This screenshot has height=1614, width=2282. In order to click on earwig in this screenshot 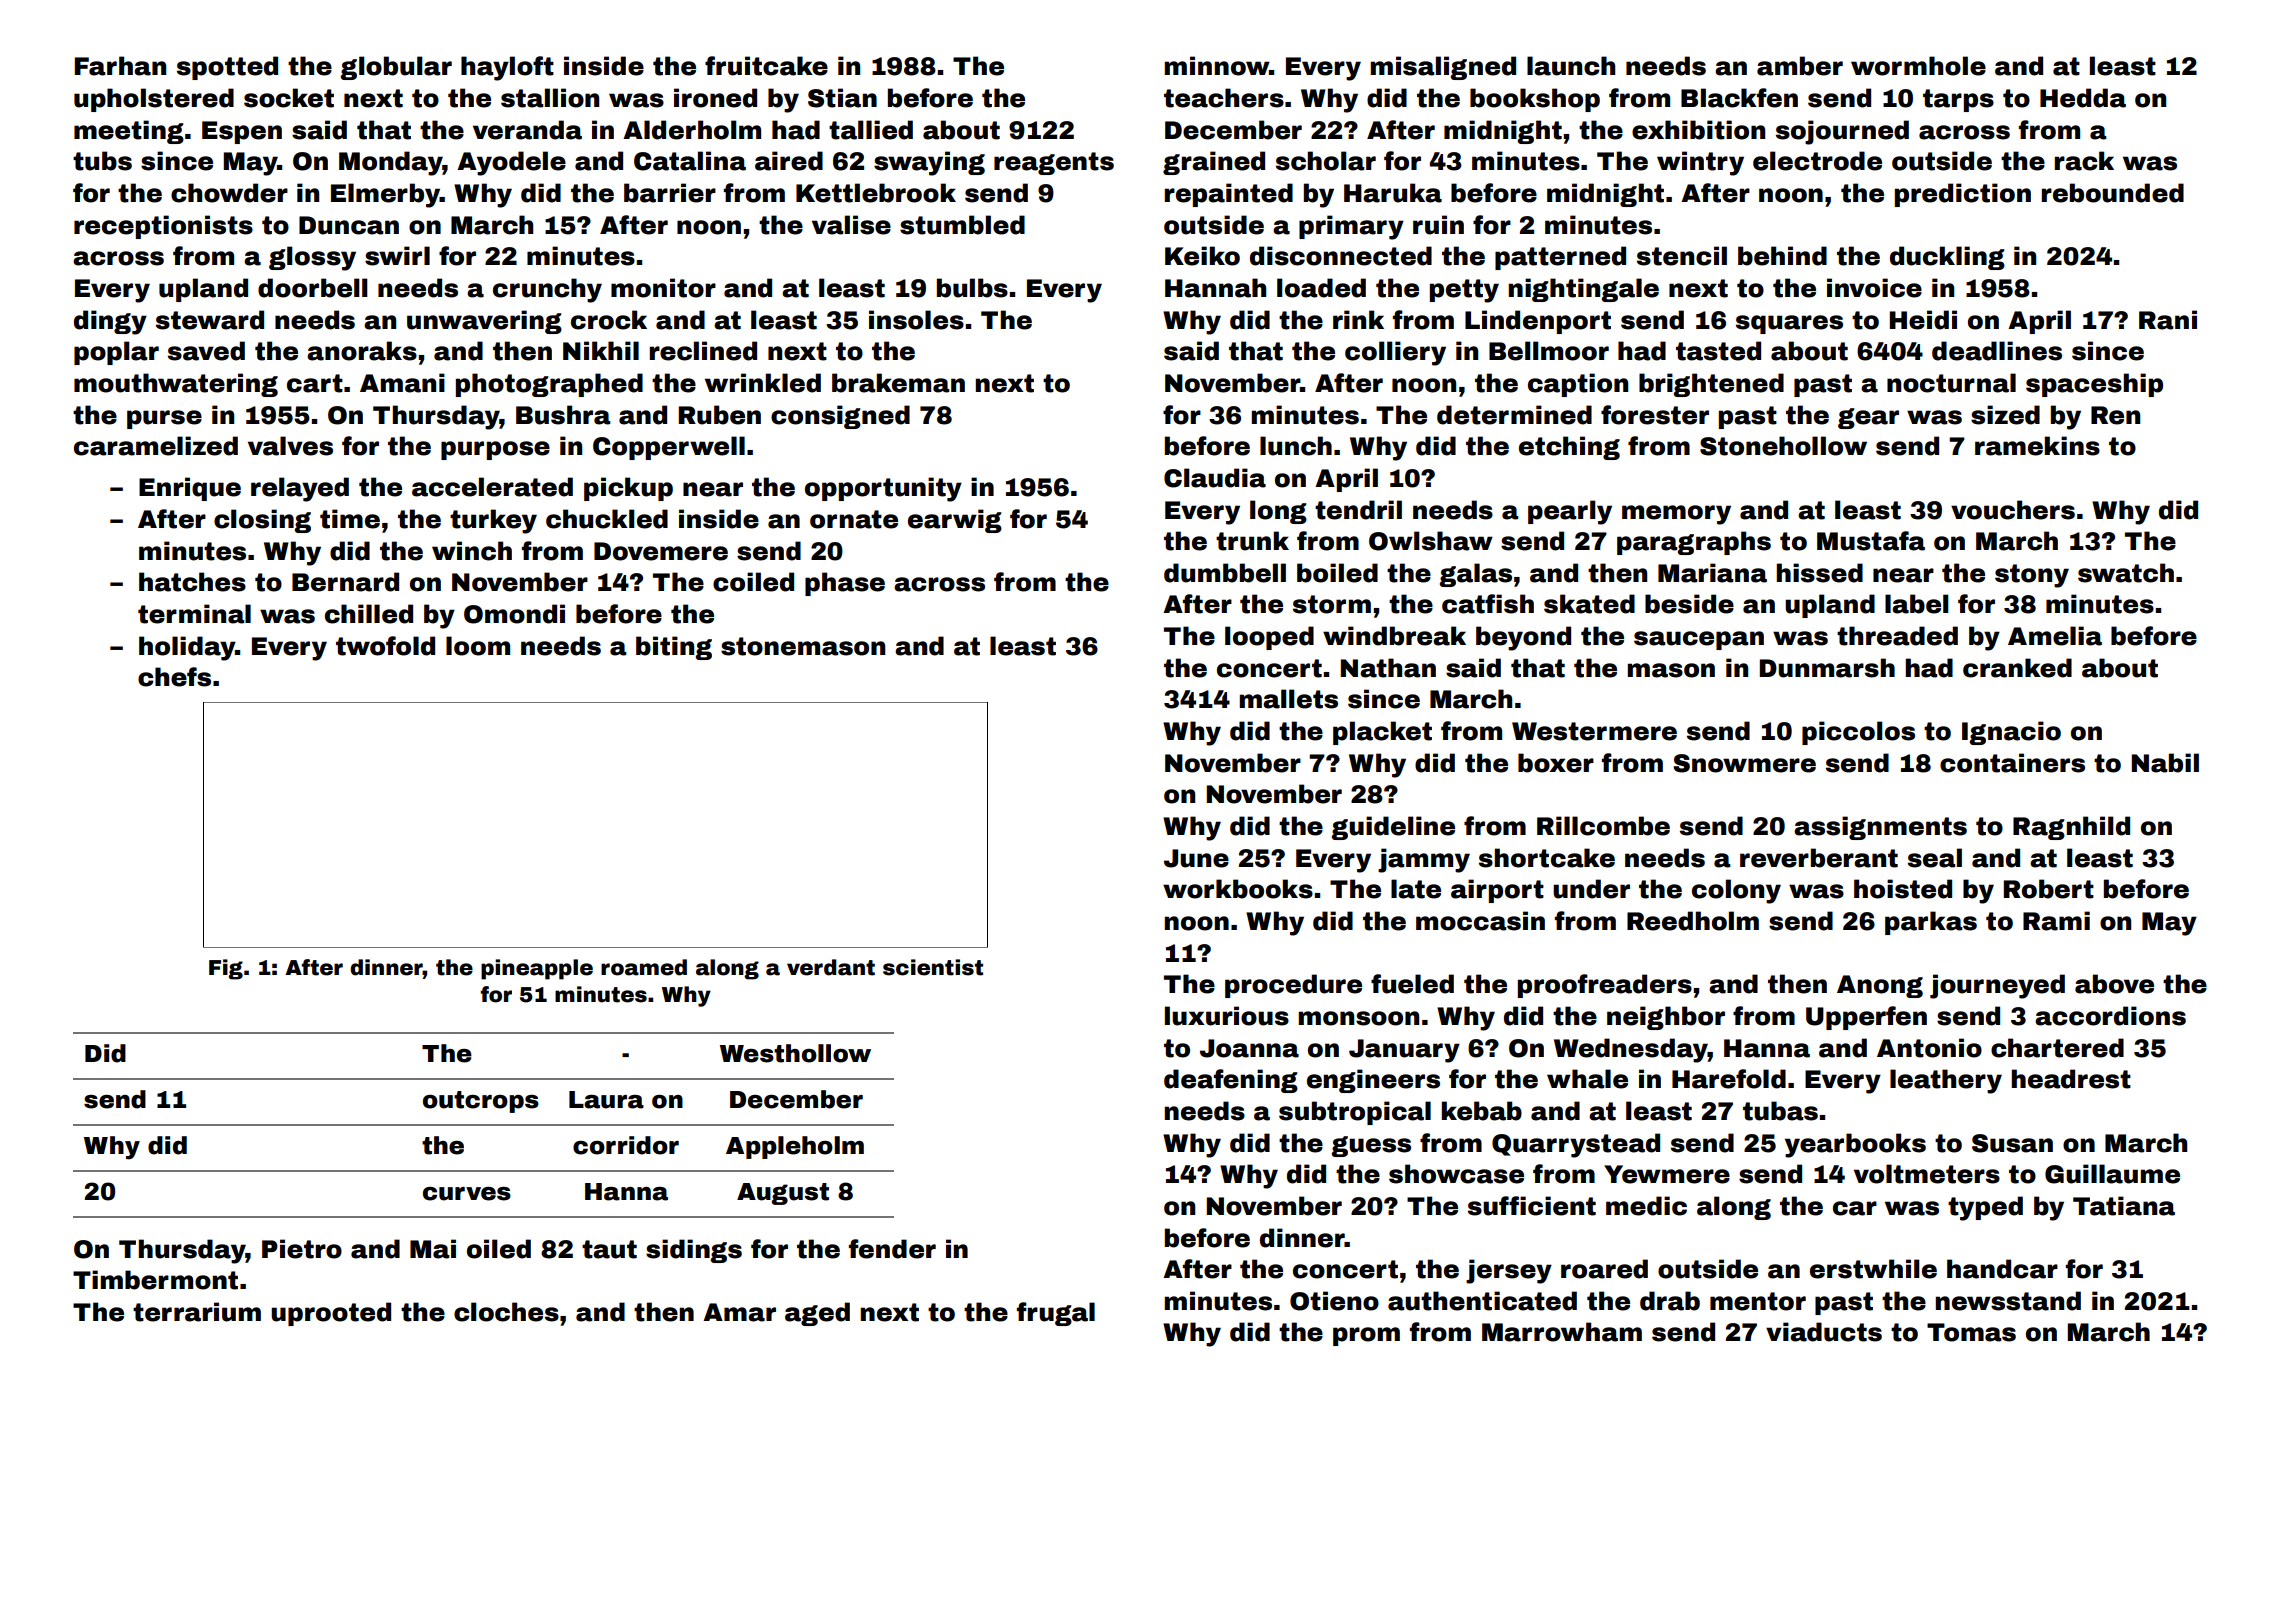, I will do `click(955, 521)`.
